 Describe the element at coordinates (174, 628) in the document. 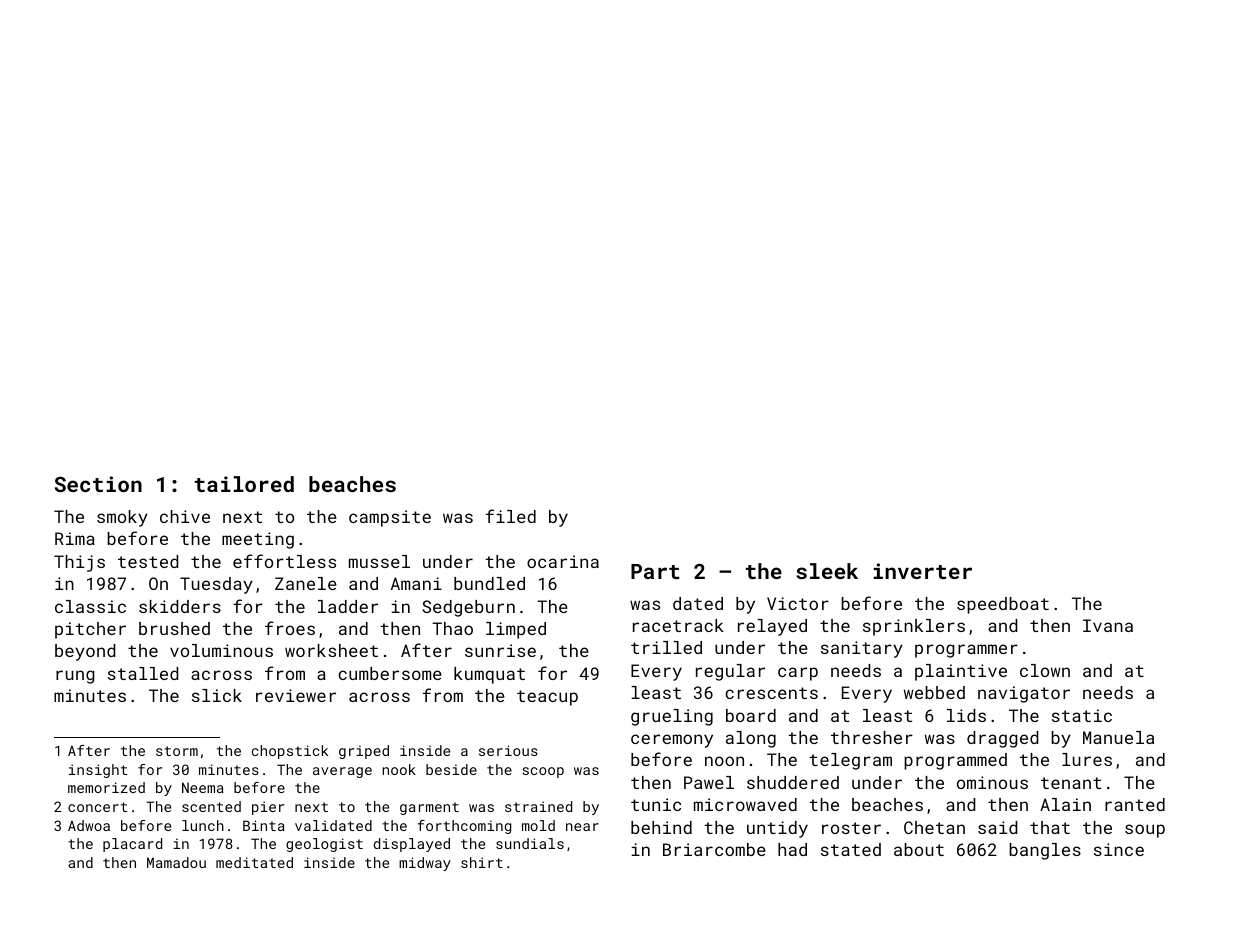

I see `brushed` at that location.
